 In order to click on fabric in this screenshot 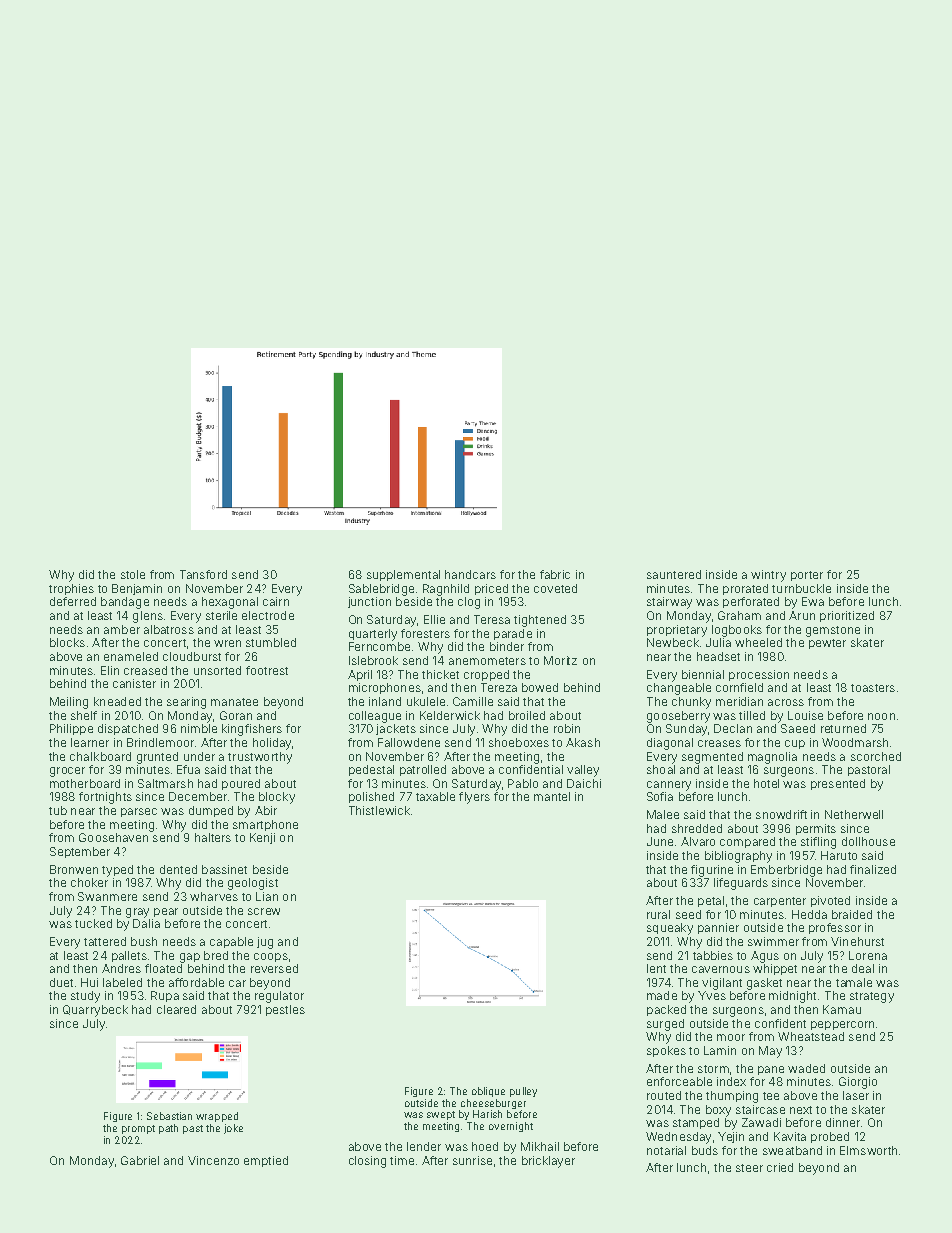, I will do `click(555, 574)`.
